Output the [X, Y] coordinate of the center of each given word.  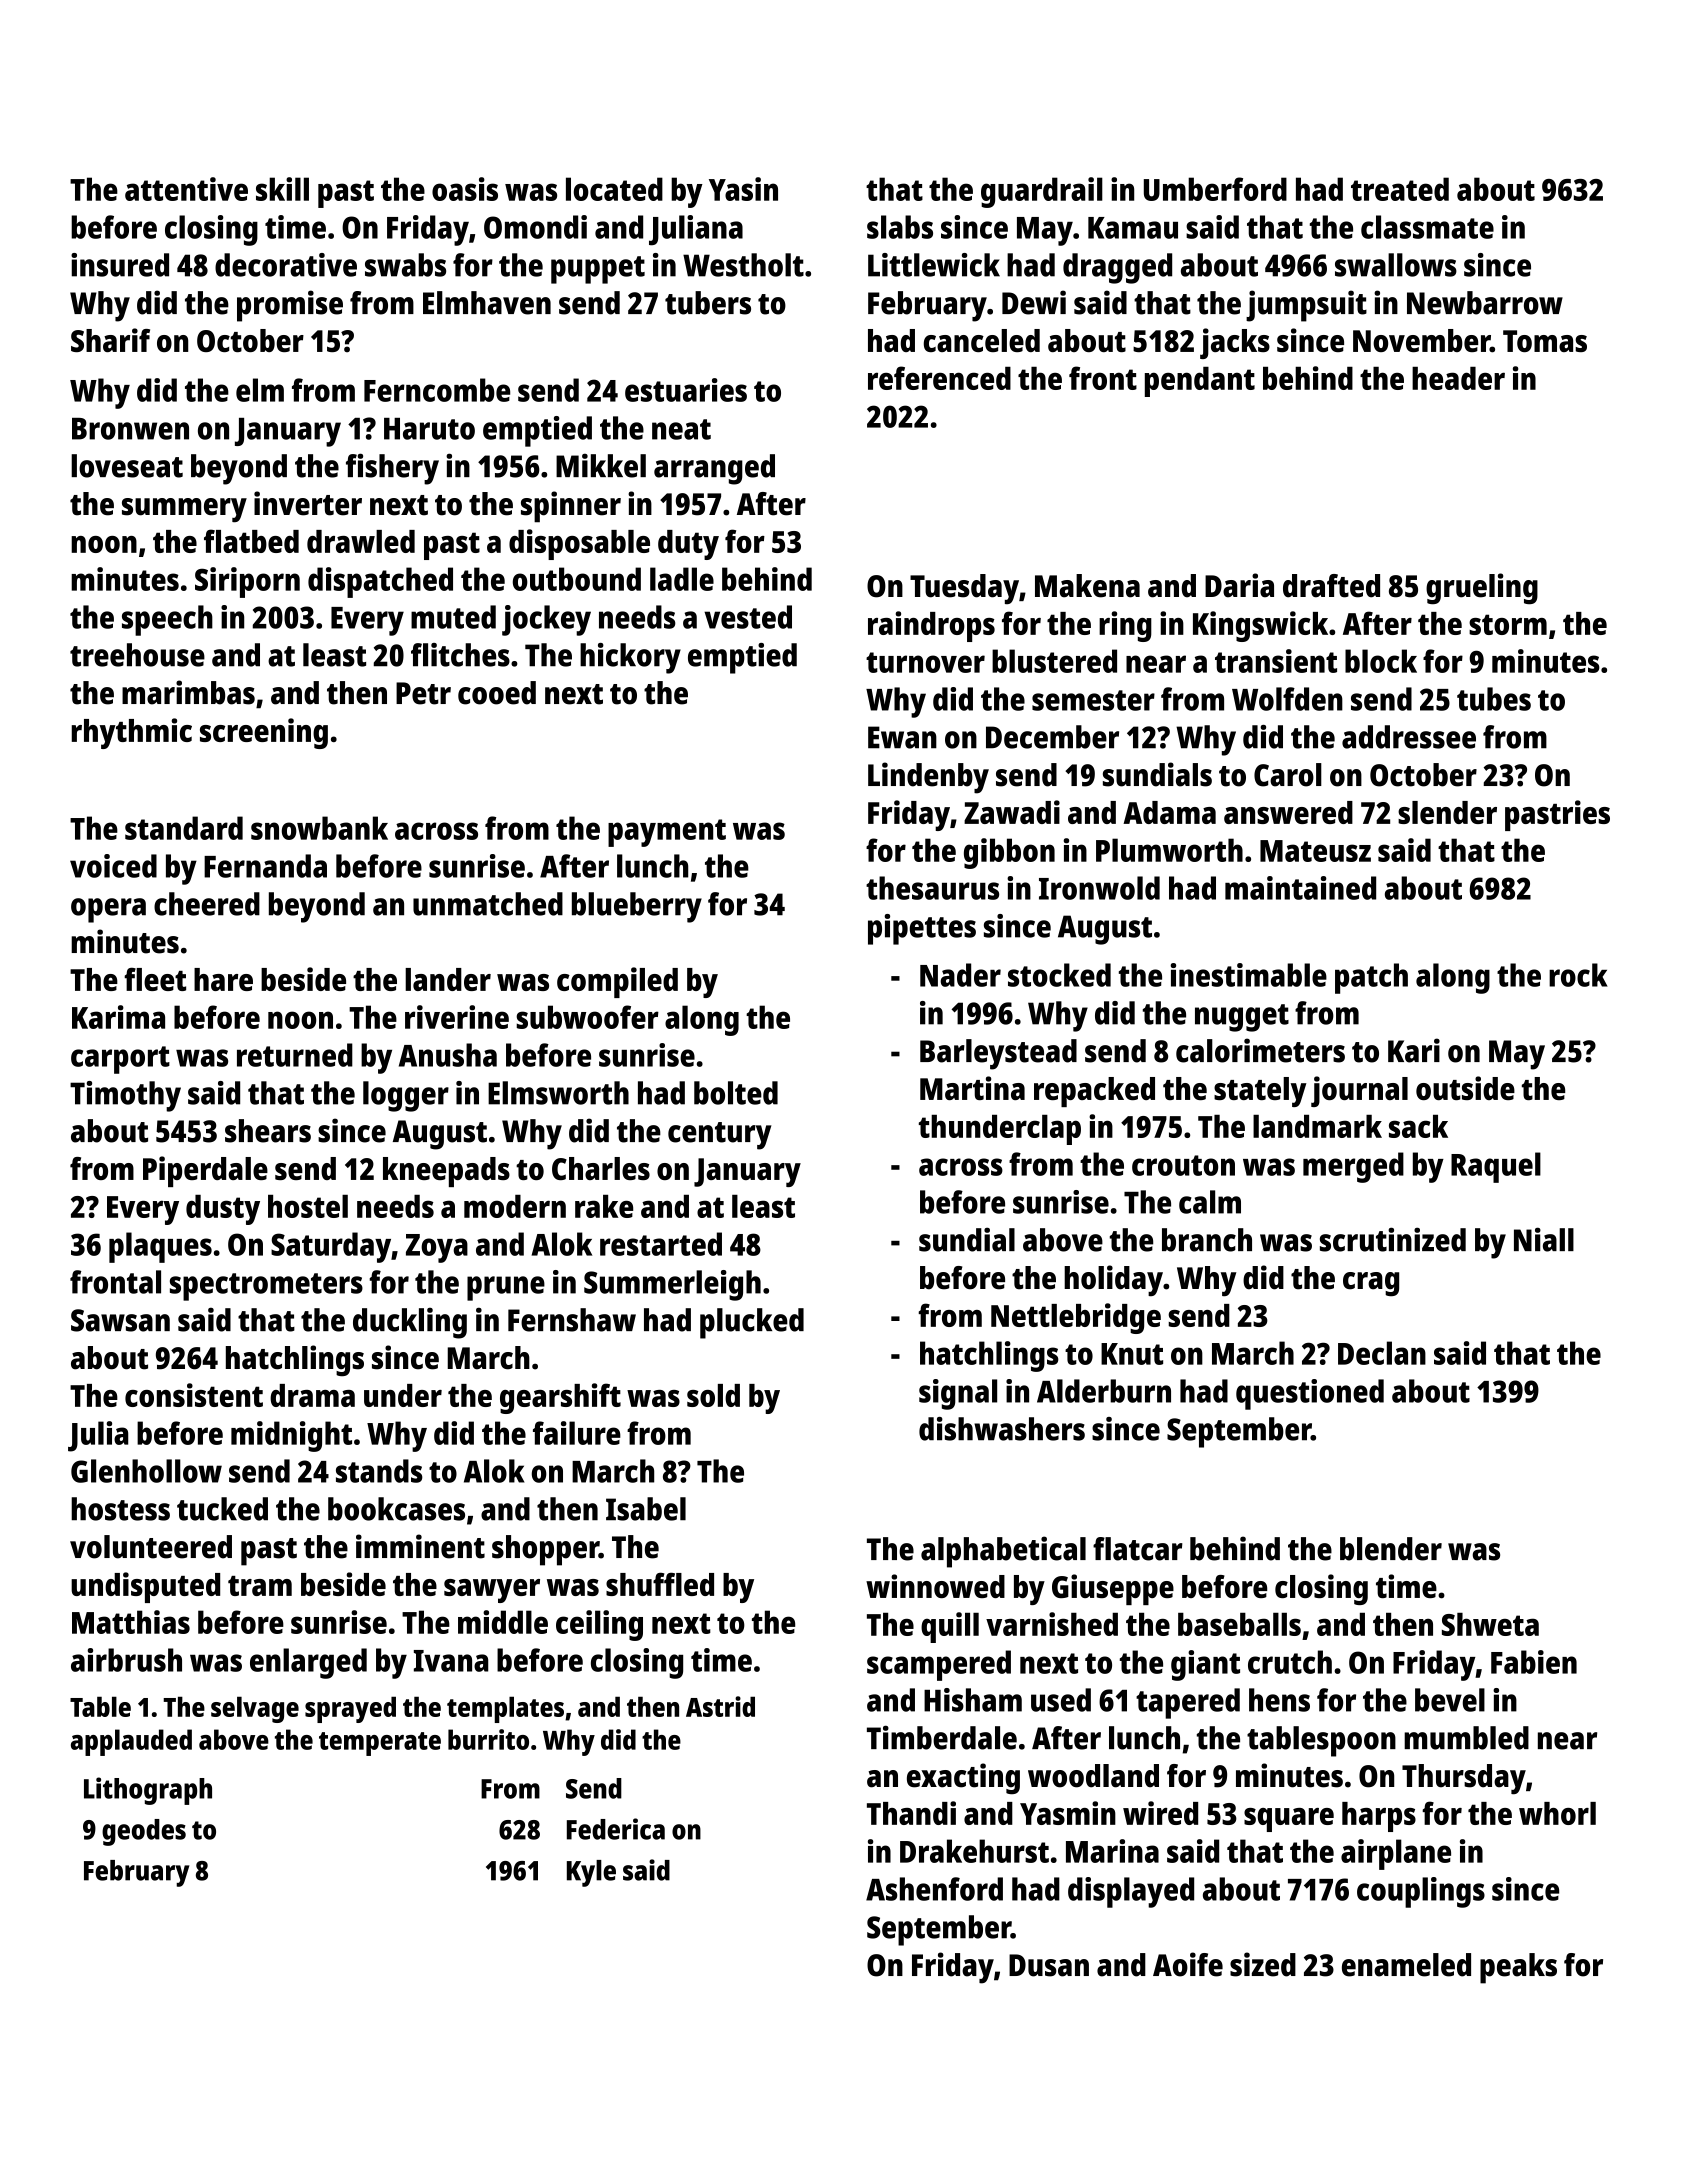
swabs [405, 265]
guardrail [1042, 192]
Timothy [125, 1096]
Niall [1544, 1239]
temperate [380, 1744]
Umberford [1215, 189]
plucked [752, 1323]
